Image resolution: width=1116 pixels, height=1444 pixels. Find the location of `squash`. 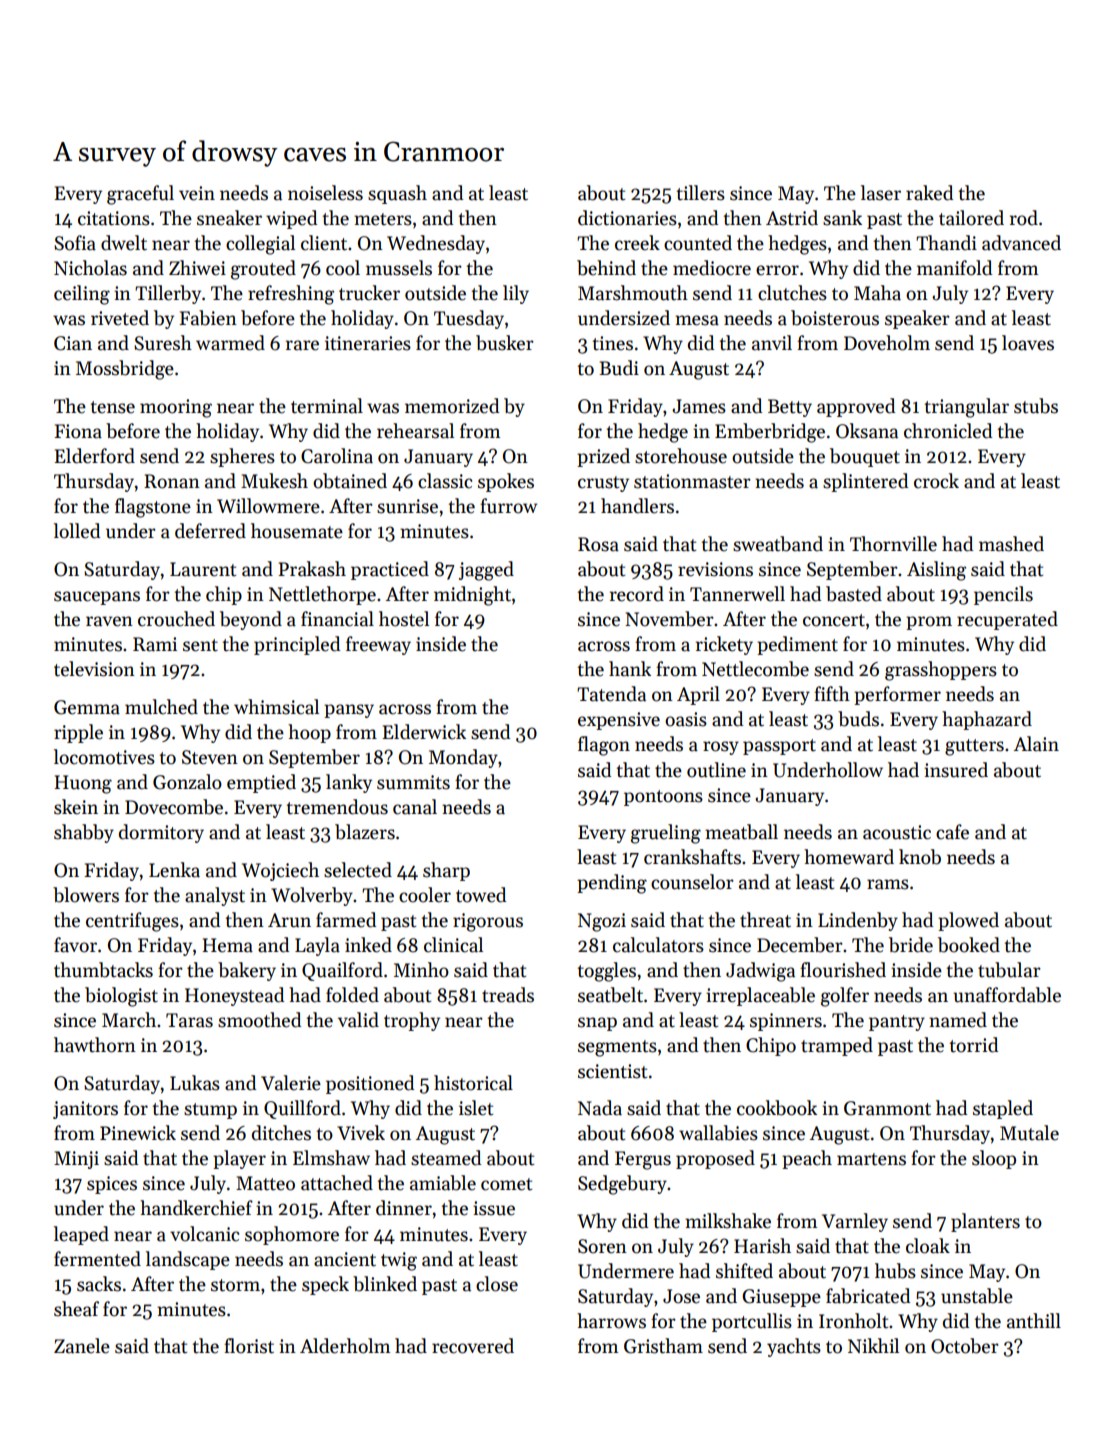

squash is located at coordinates (397, 194).
